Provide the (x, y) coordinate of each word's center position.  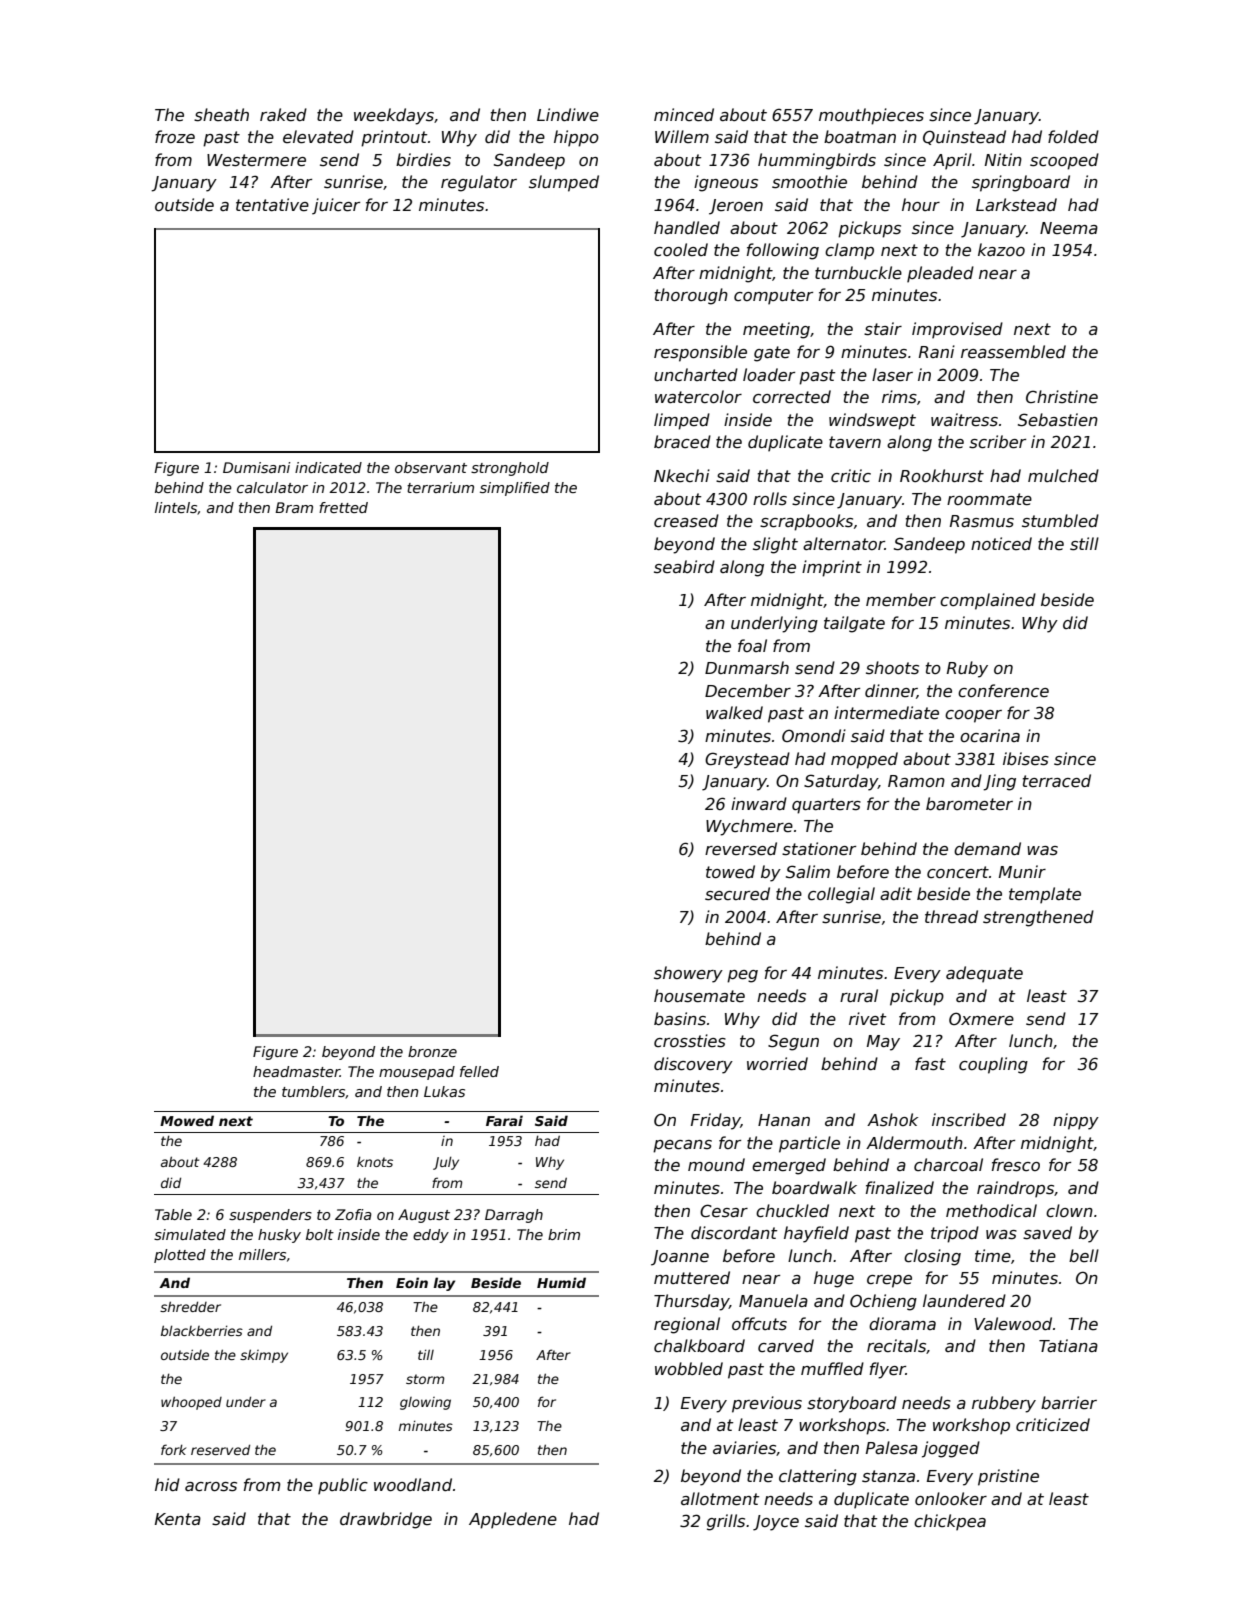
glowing (425, 1403)
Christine (1062, 396)
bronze (432, 1051)
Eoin (412, 1282)
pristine (1008, 1477)
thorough (691, 296)
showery (688, 974)
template (1045, 895)
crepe (889, 1281)
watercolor (698, 397)
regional (687, 1325)
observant (431, 467)
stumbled (1060, 521)
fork (173, 1449)
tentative (272, 205)
